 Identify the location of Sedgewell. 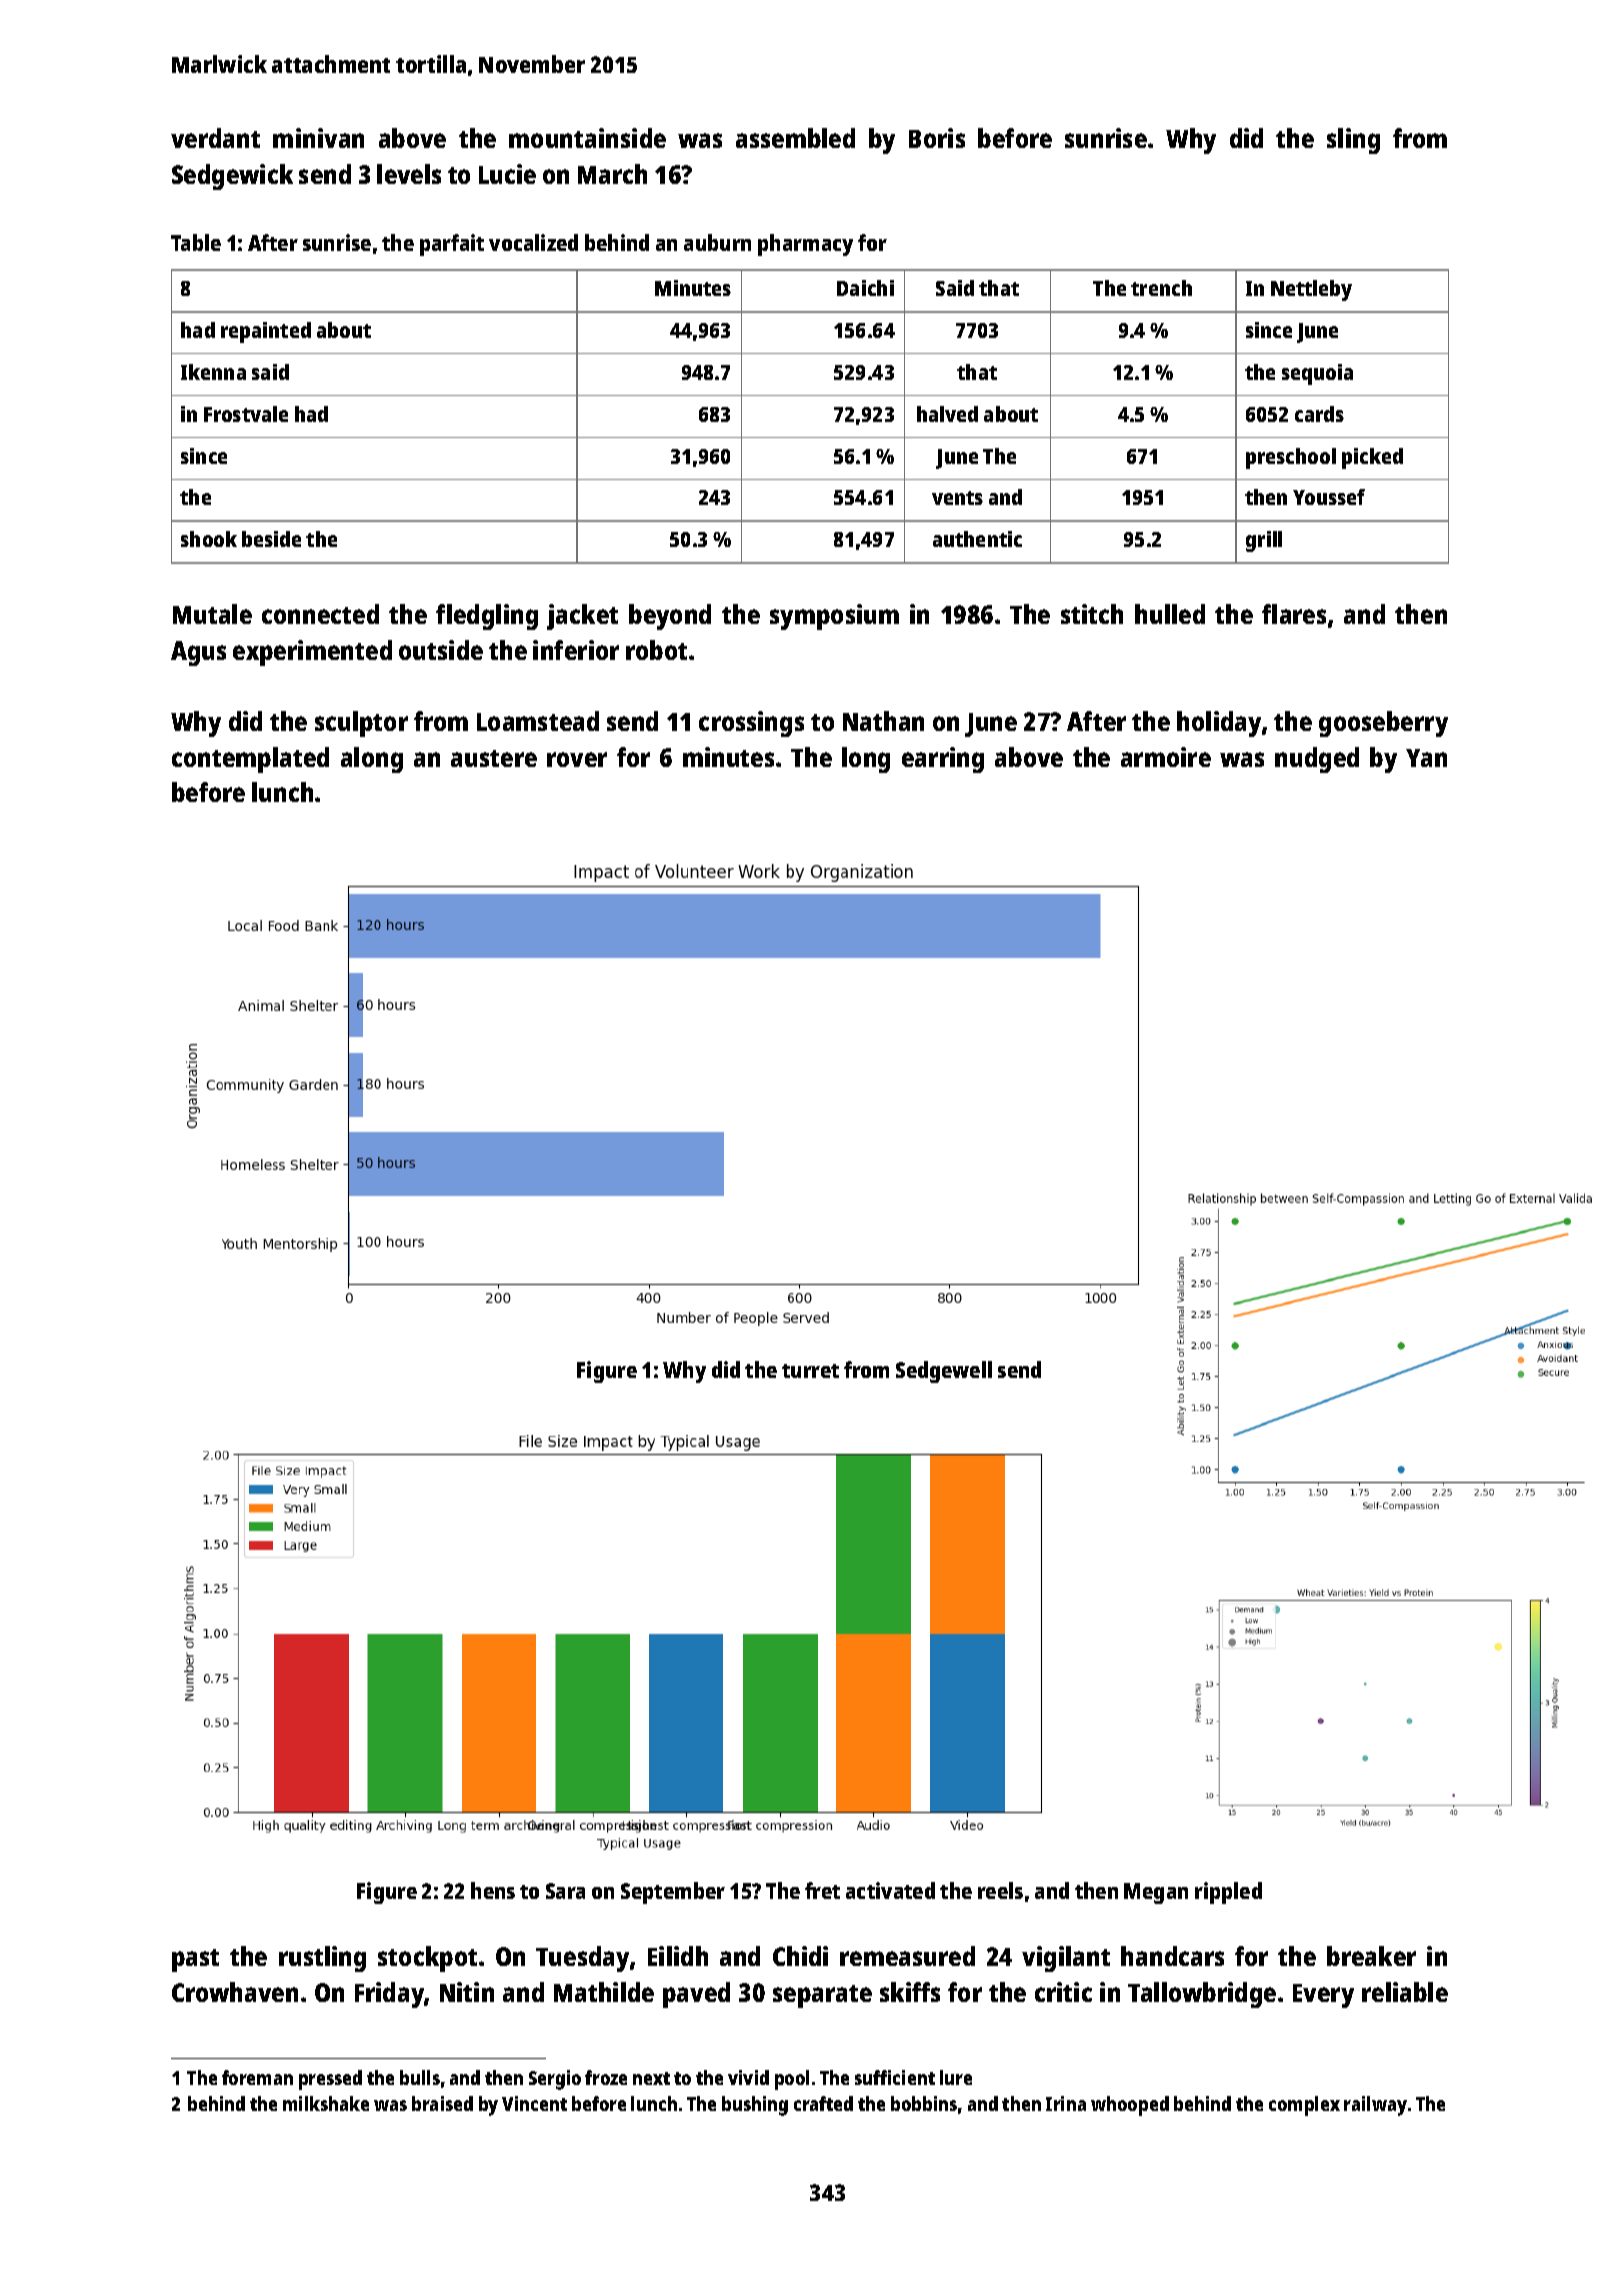
(944, 1372).
